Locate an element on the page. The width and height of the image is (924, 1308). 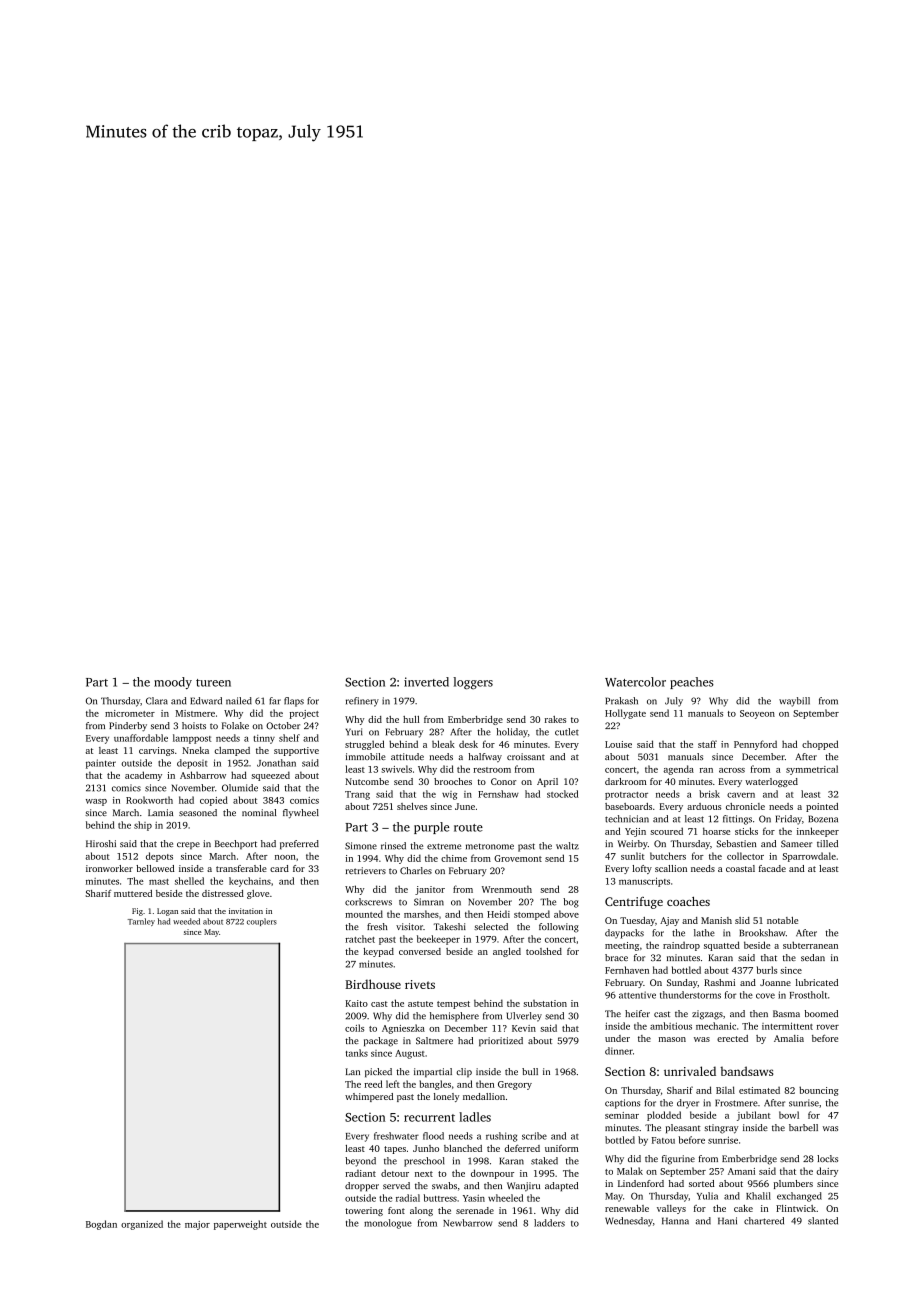
loggers is located at coordinates (473, 683).
